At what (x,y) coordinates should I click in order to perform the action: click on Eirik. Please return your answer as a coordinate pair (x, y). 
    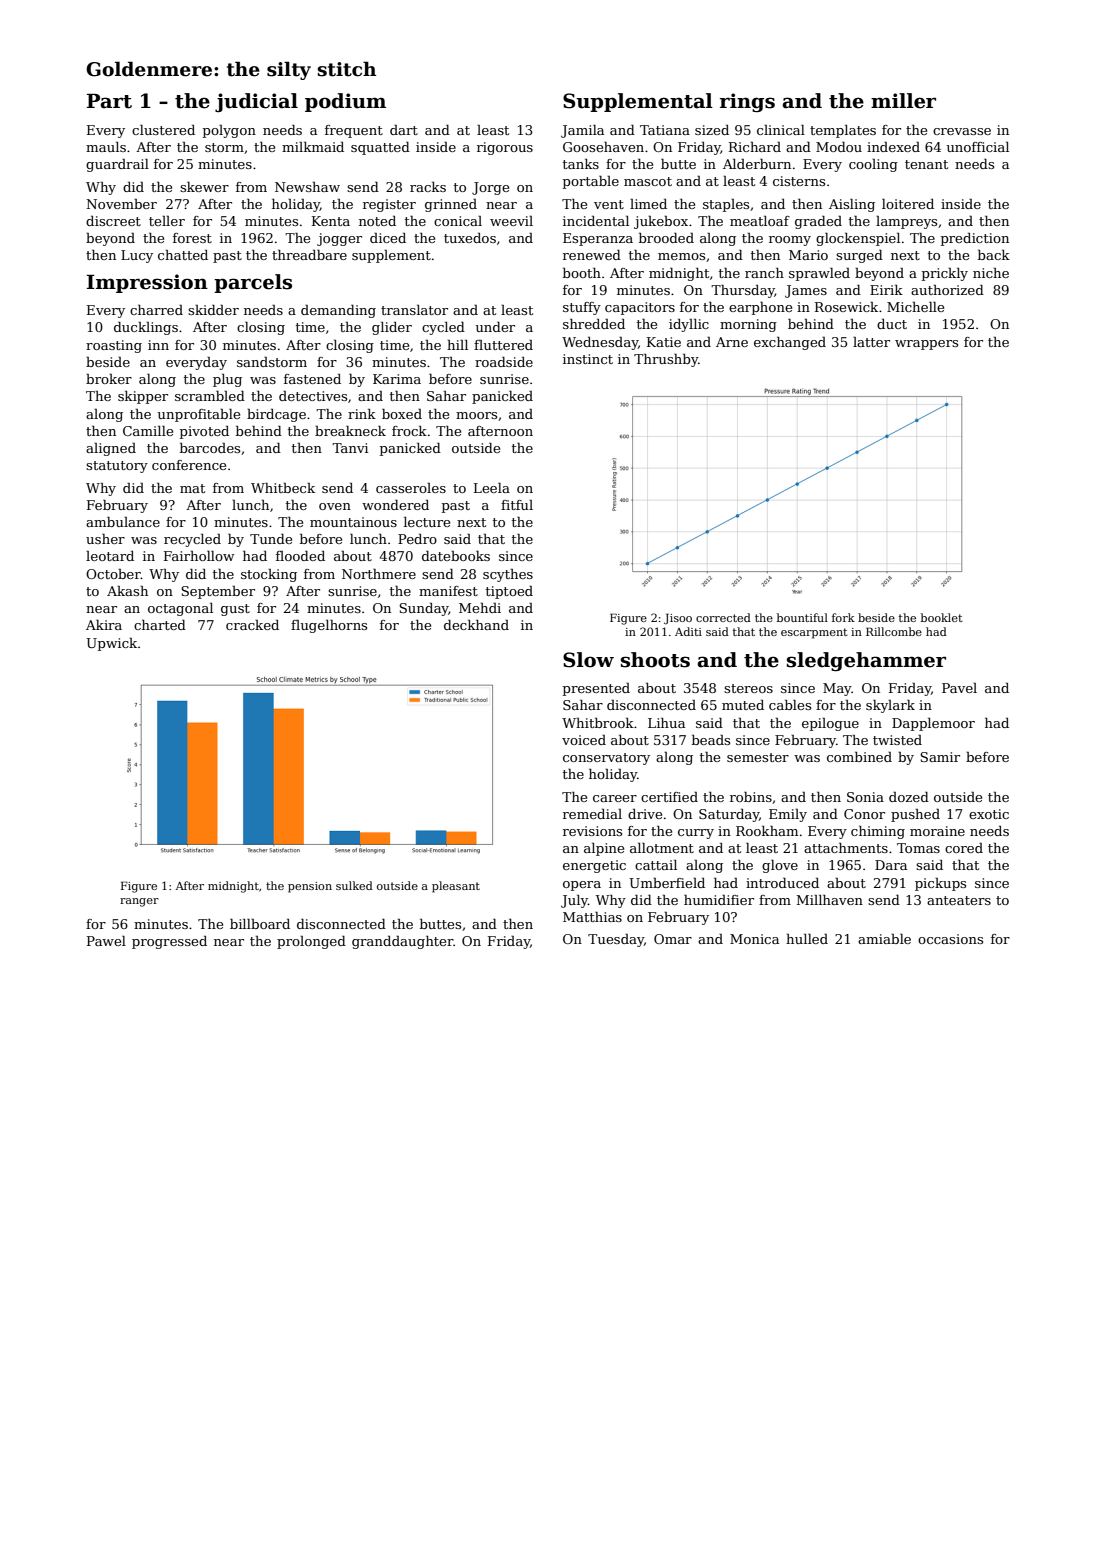
    Looking at the image, I should click on (886, 290).
